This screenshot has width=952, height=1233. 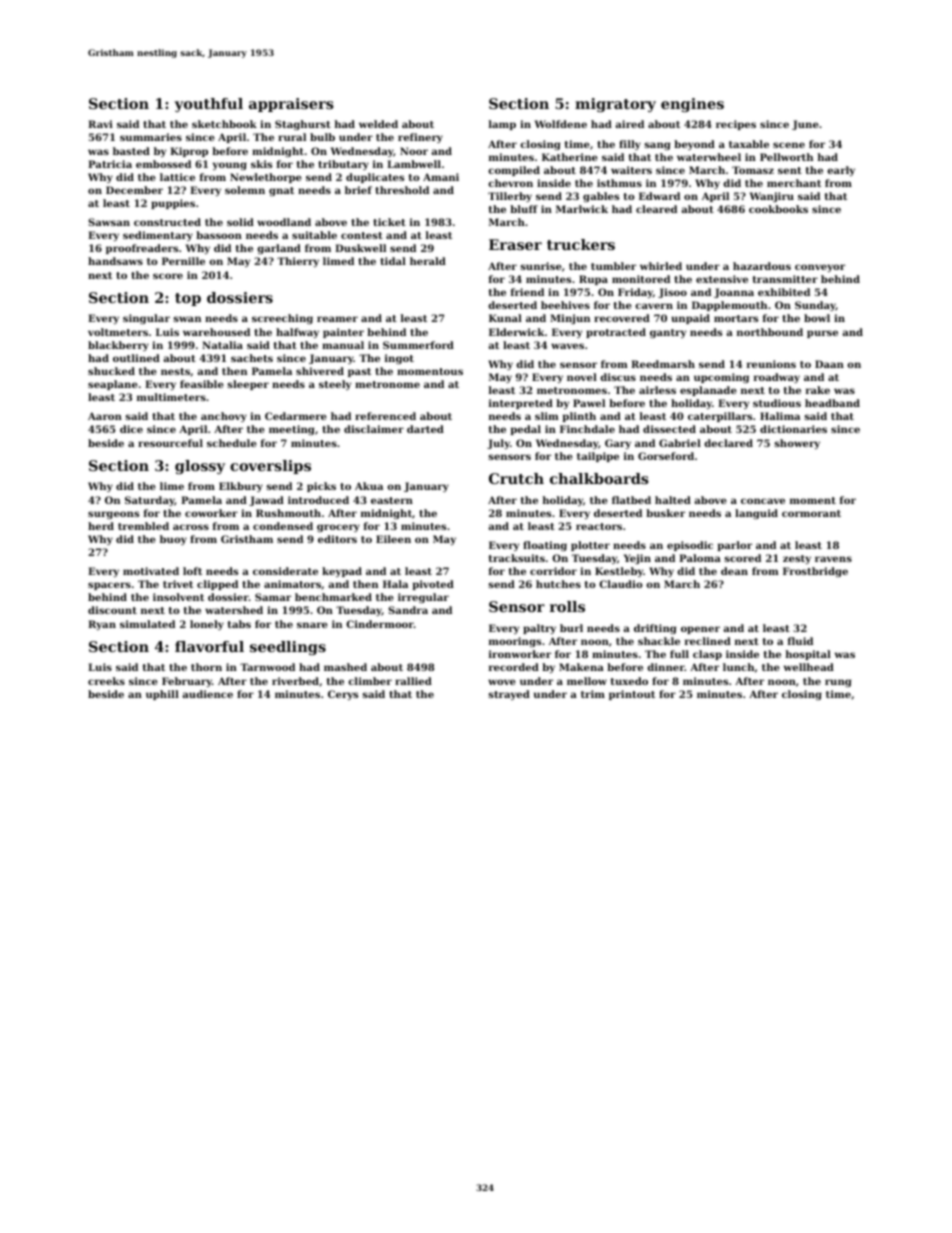 I want to click on creeks, so click(x=106, y=681).
